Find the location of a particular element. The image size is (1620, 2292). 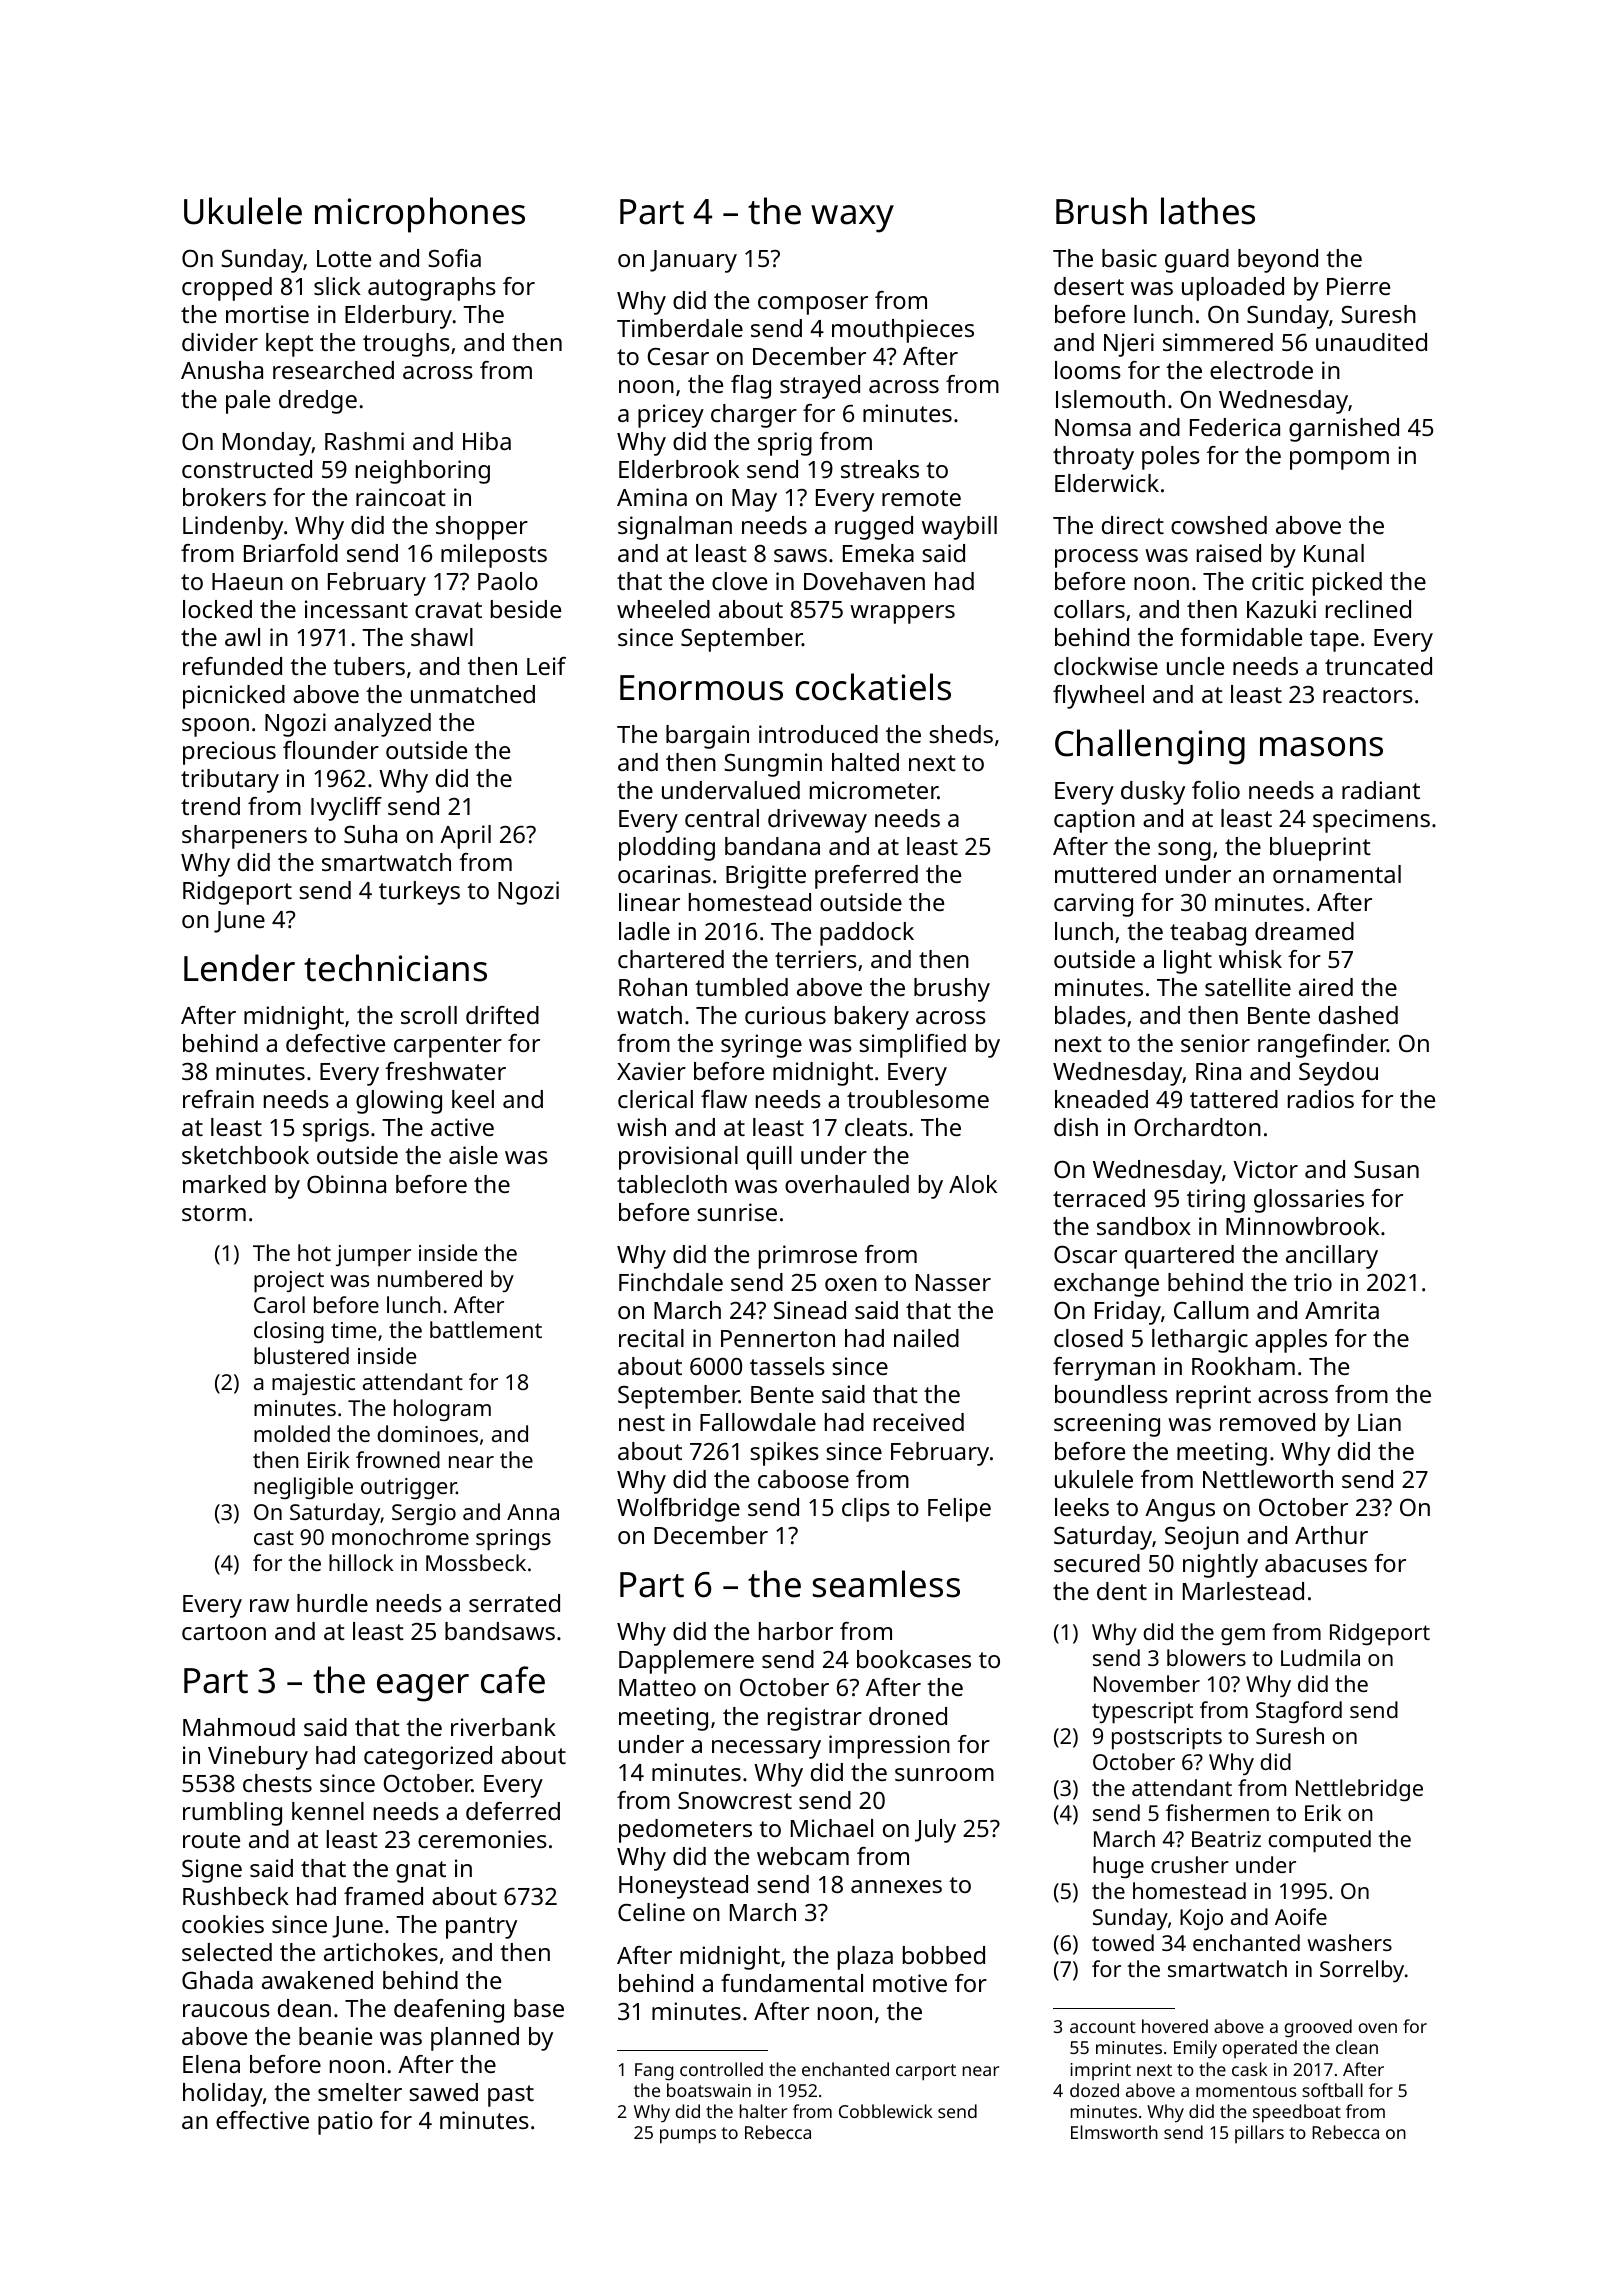

base is located at coordinates (539, 2008).
